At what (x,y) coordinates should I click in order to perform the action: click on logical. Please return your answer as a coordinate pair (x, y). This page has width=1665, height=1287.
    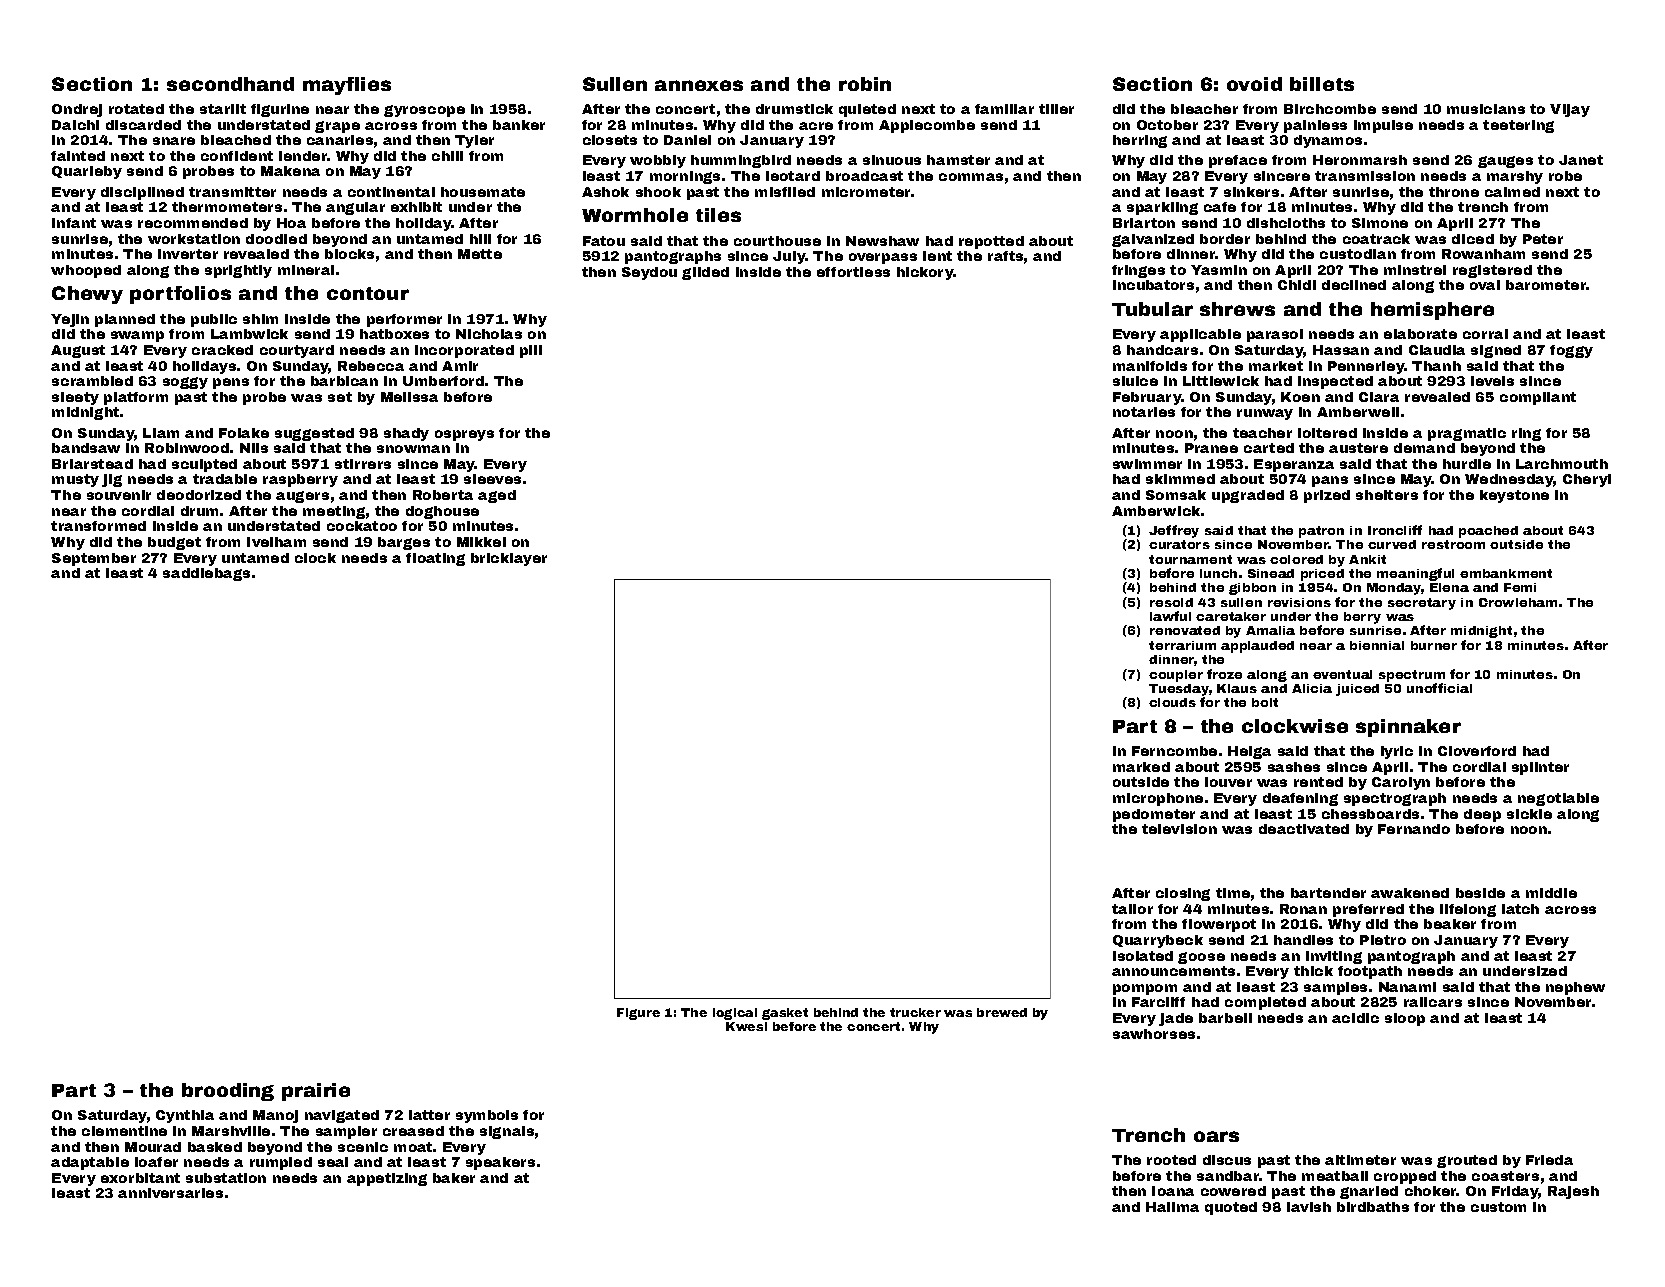
    Looking at the image, I should click on (735, 1014).
